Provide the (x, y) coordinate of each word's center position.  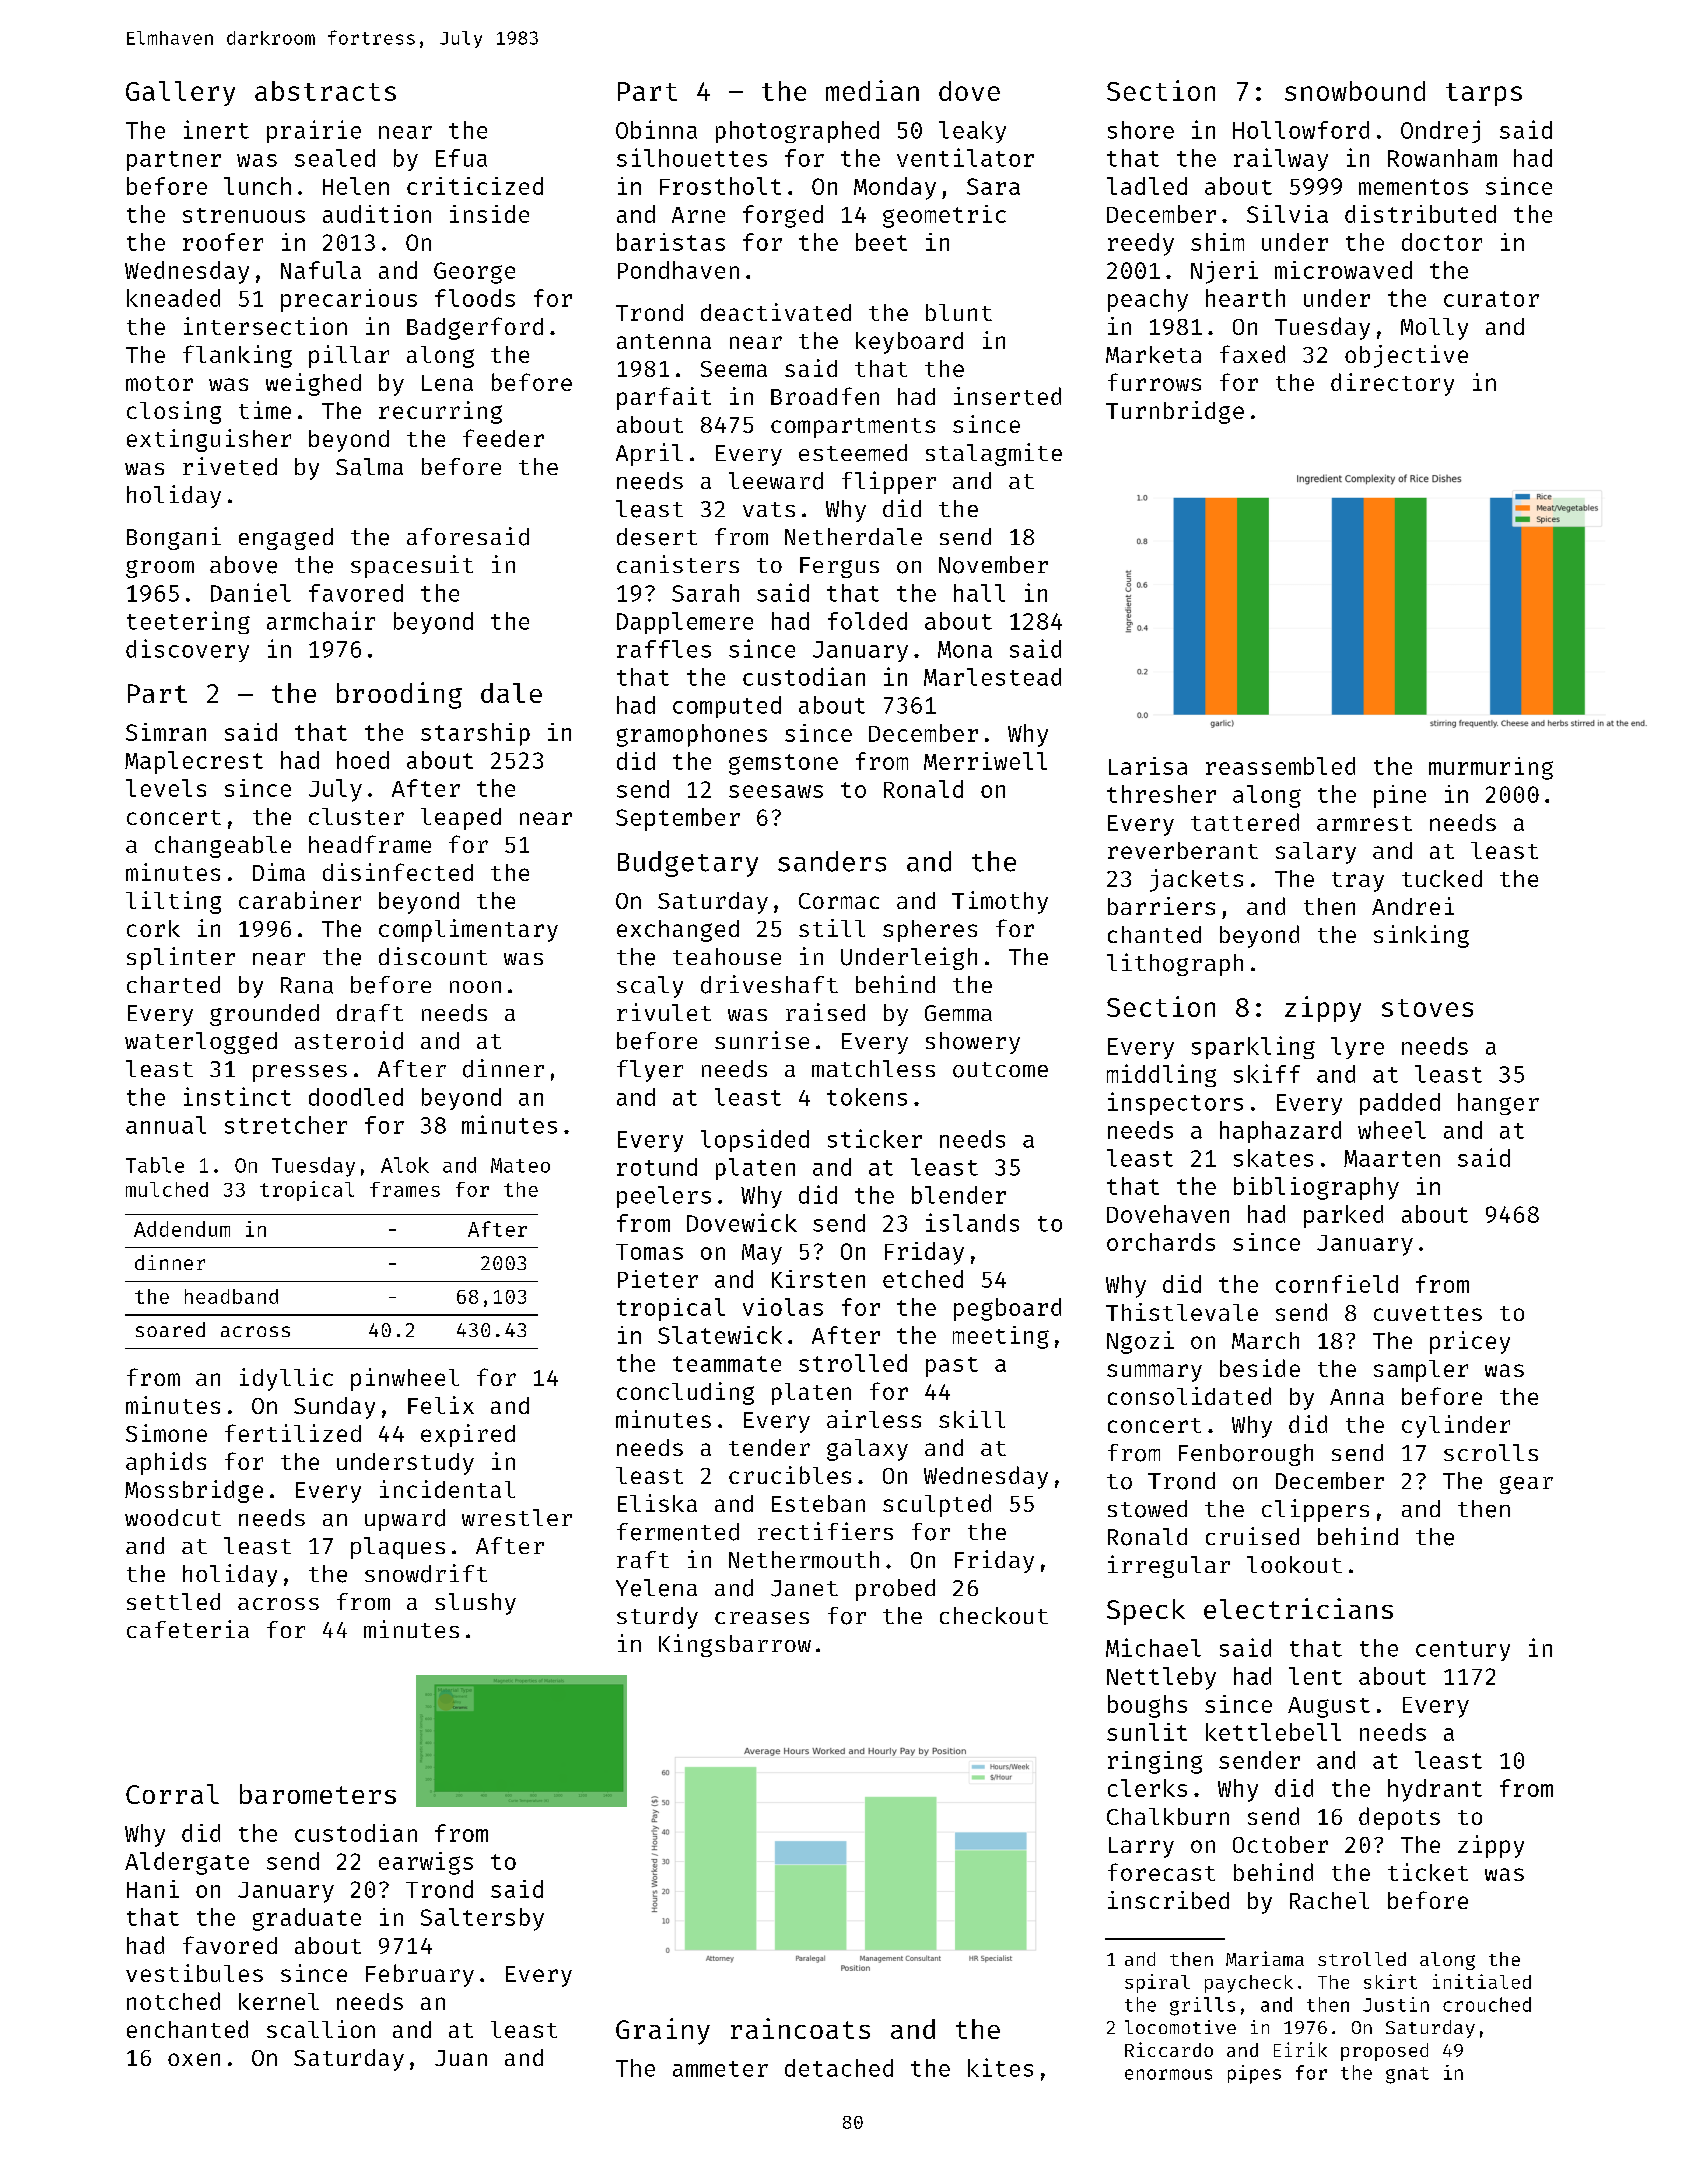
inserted (1007, 396)
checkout (994, 1615)
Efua (461, 158)
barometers (318, 1794)
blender (959, 1195)
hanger (1498, 1104)
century (1463, 1651)
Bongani (174, 538)
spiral (1157, 1983)
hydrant (1435, 1790)
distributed (1420, 214)
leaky (972, 132)
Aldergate (187, 1863)
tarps (1484, 94)
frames (405, 1189)
